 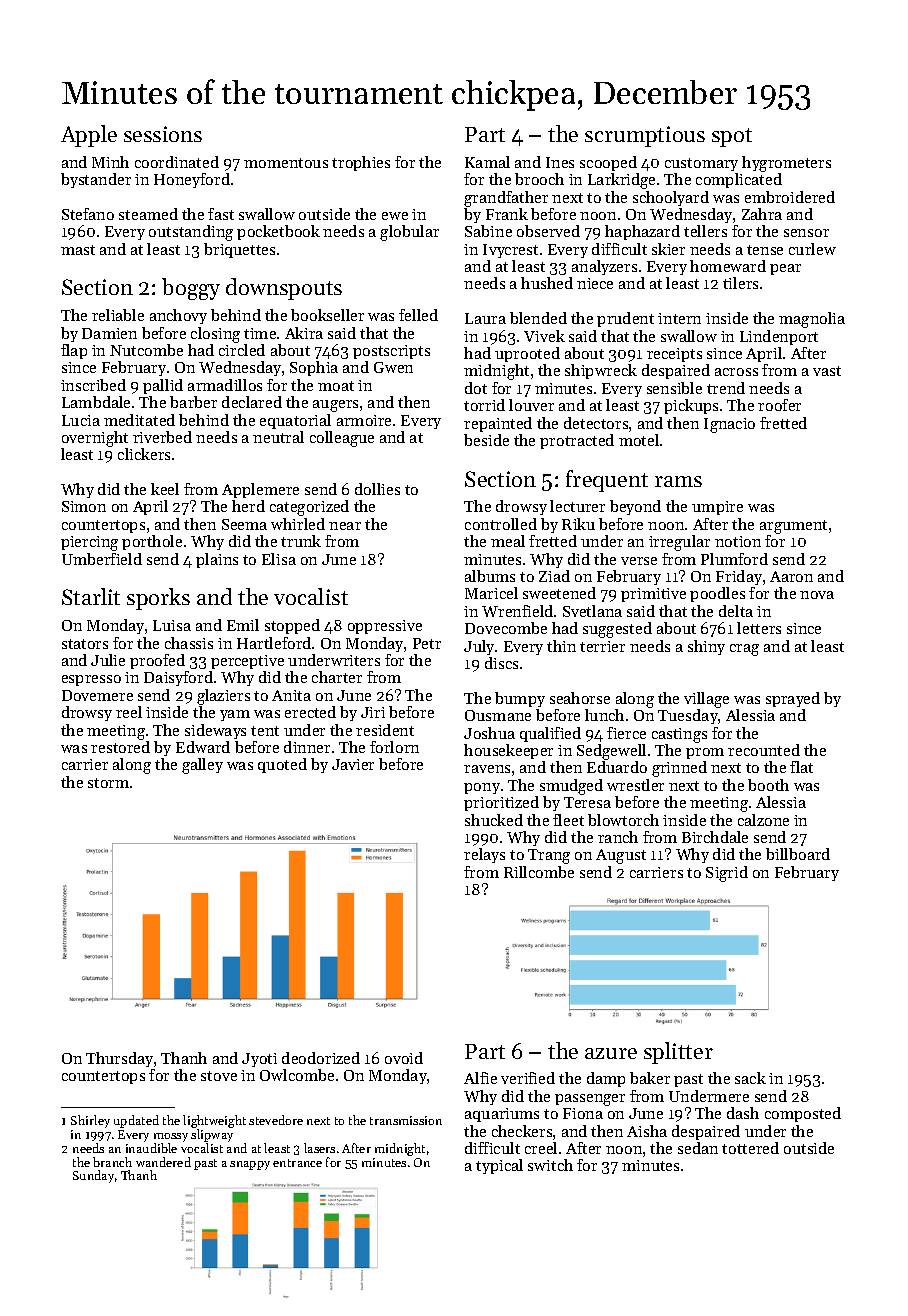 I want to click on piercing, so click(x=89, y=543).
